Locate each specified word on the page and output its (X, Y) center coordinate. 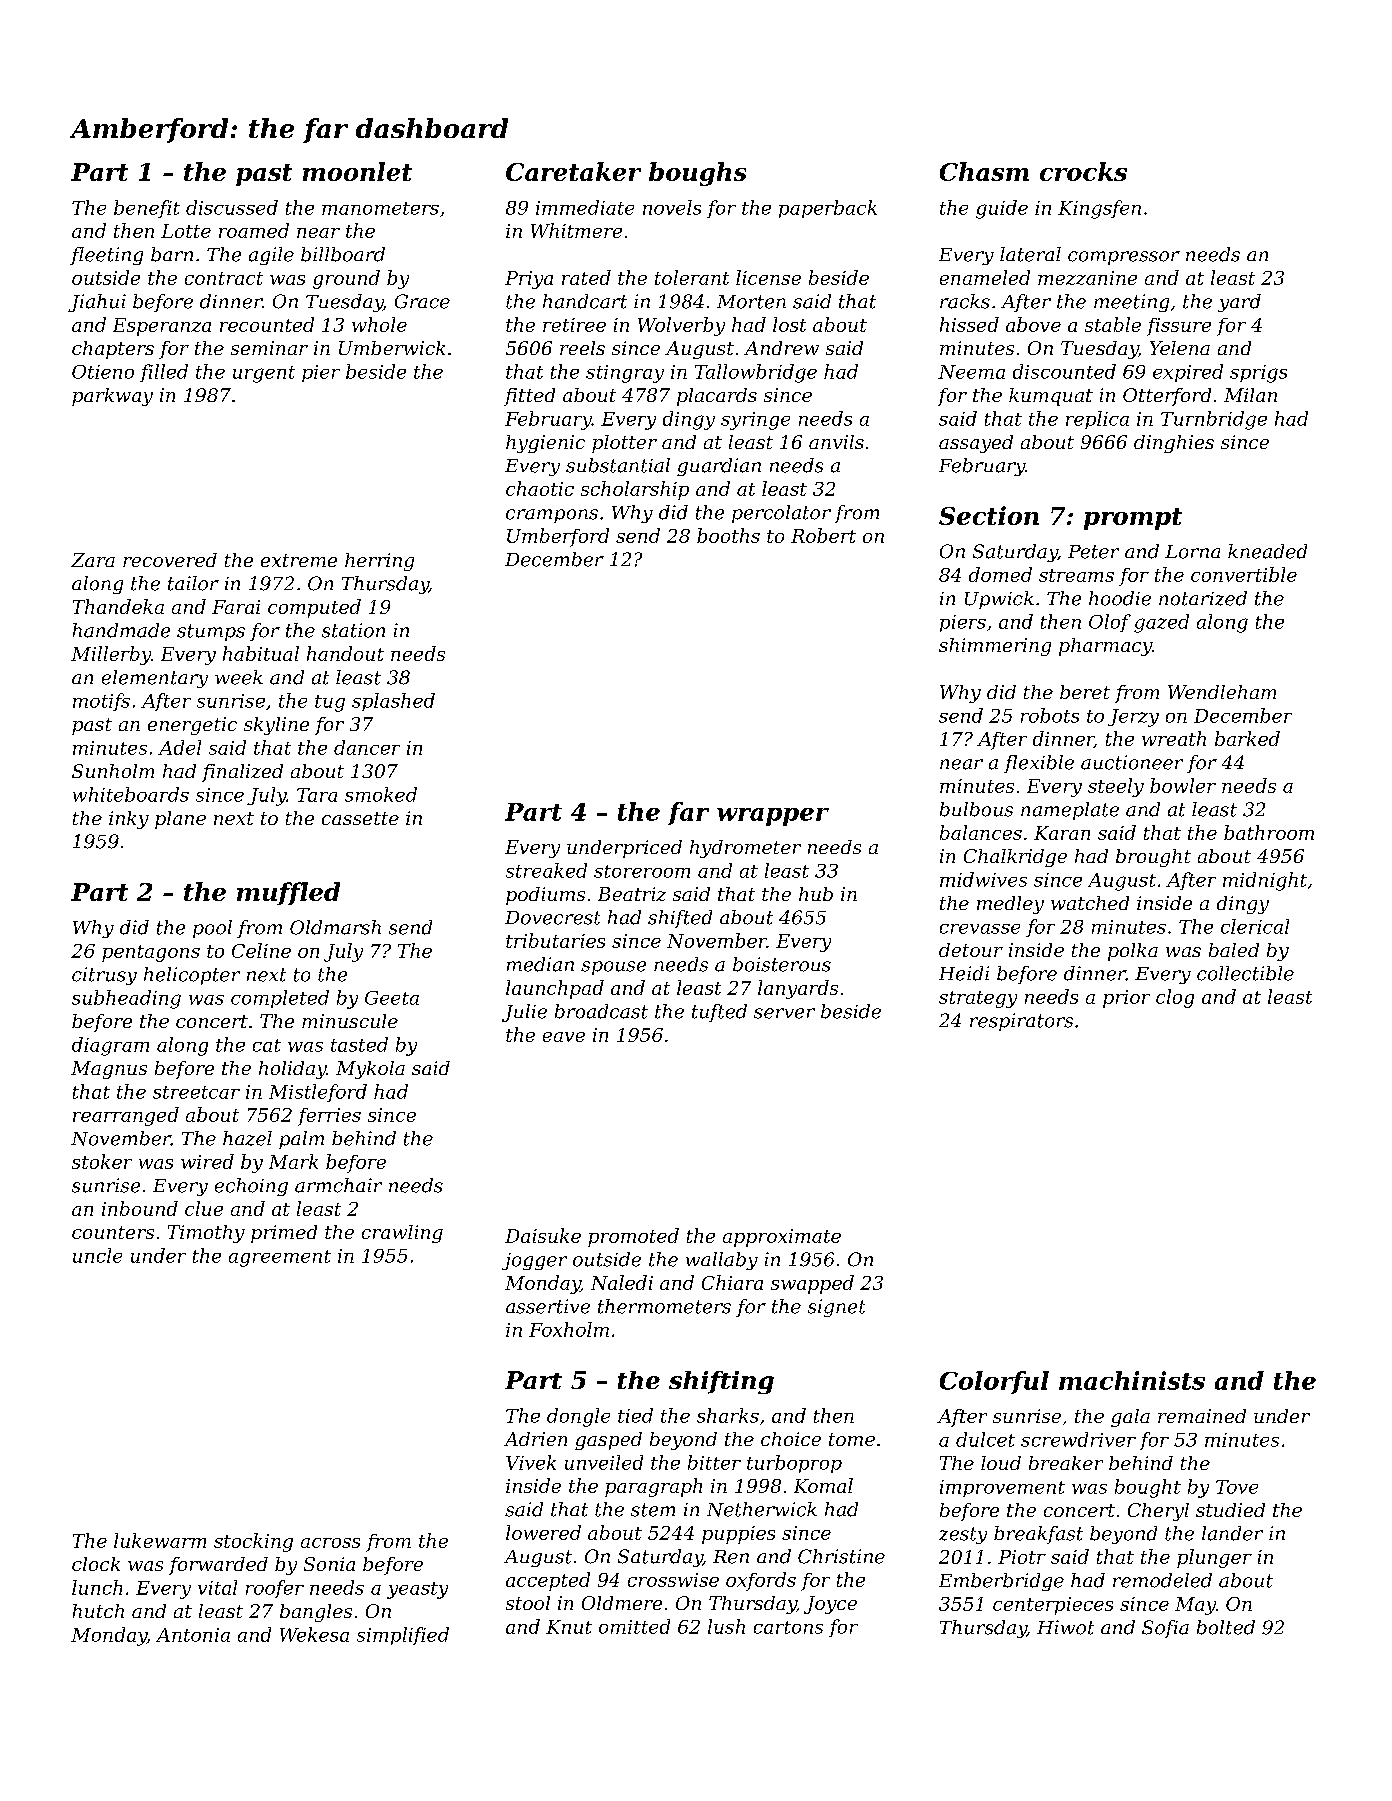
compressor (1124, 258)
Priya (529, 280)
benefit (147, 209)
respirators (1021, 1022)
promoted (633, 1237)
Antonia (193, 1635)
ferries (329, 1117)
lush (726, 1626)
